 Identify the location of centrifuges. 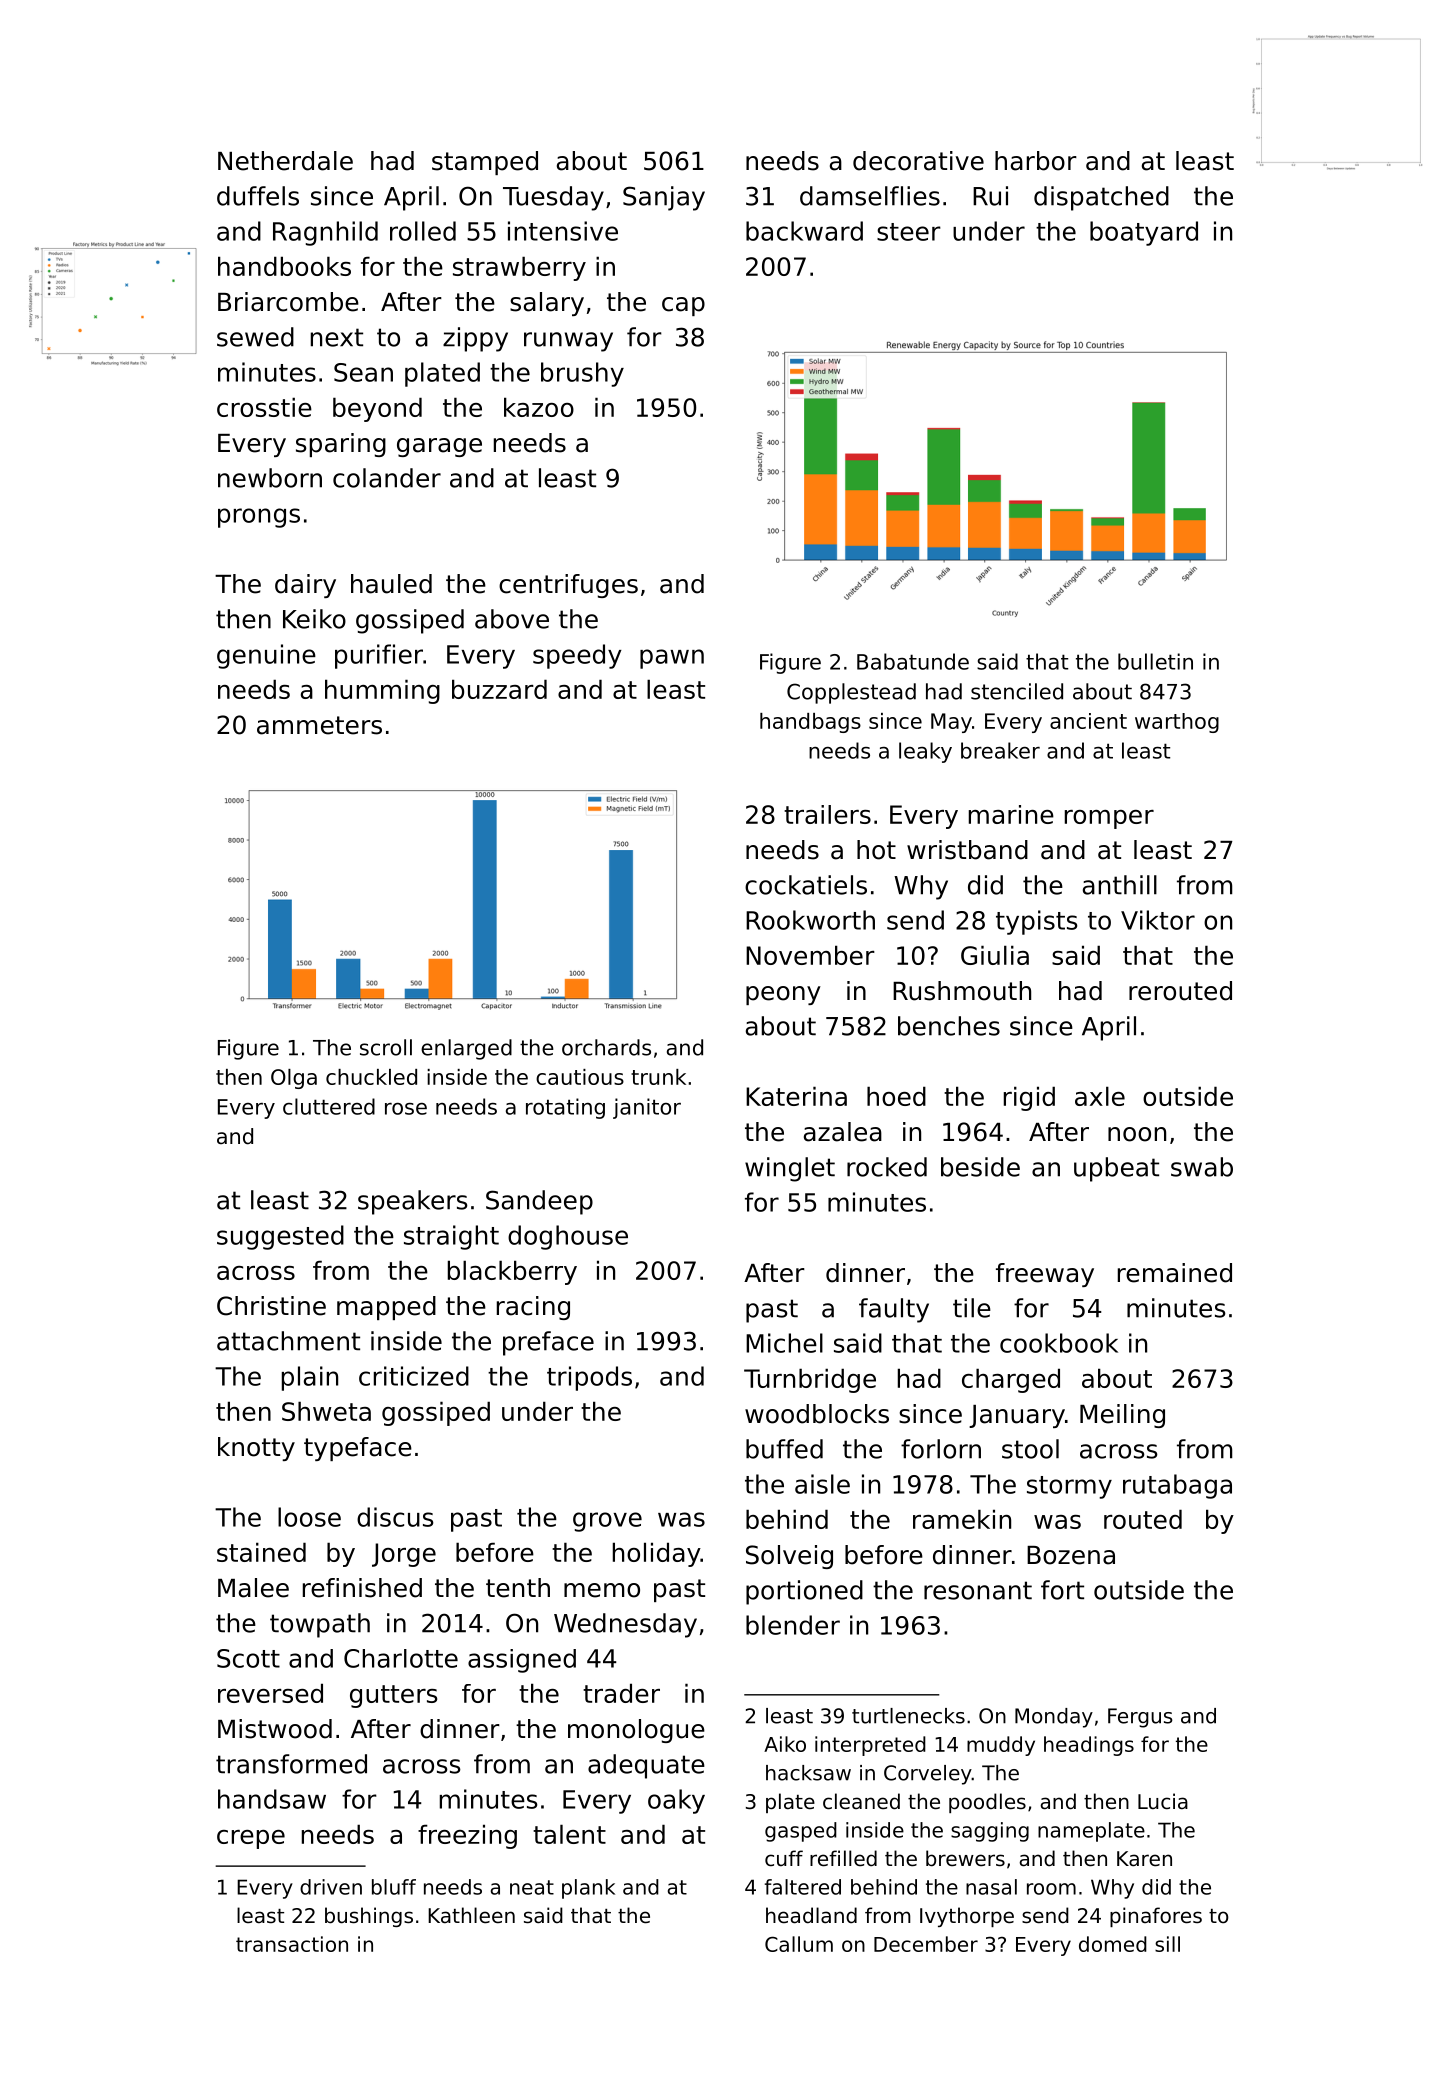
(568, 586).
